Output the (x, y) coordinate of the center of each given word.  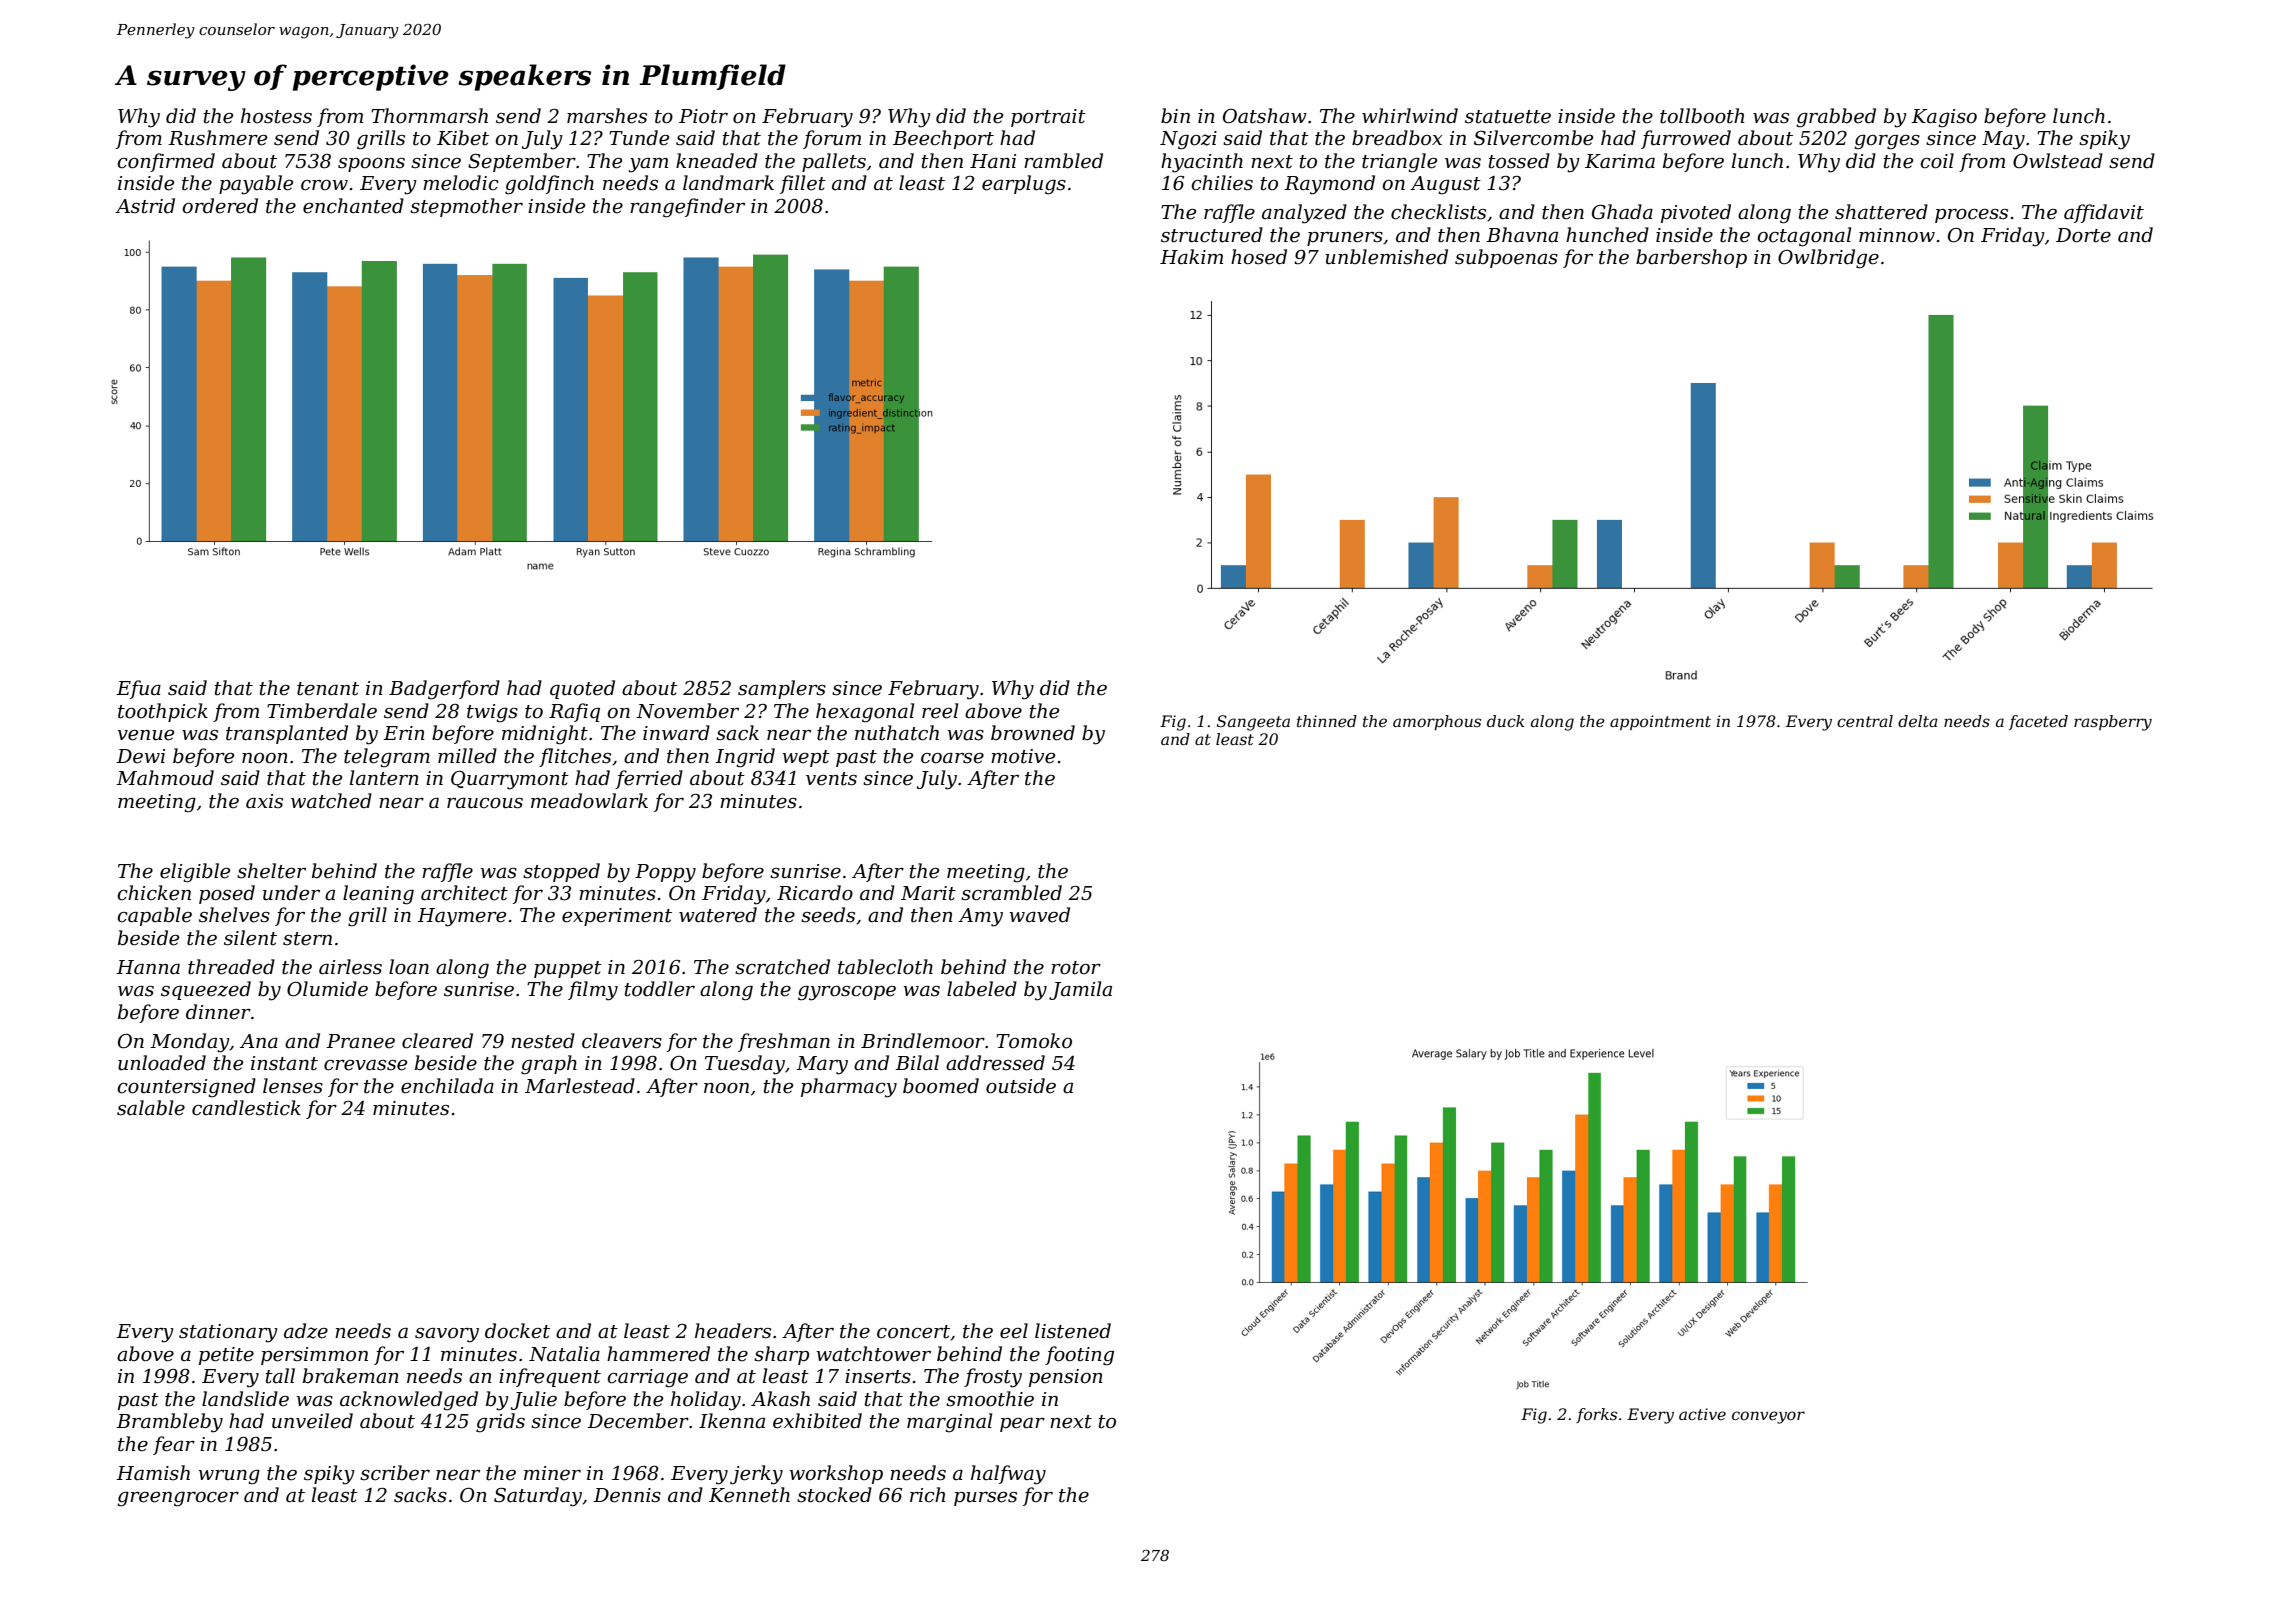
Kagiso (1944, 118)
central (1865, 721)
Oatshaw (1265, 116)
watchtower (874, 1354)
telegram (387, 758)
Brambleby (169, 1423)
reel (940, 711)
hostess (276, 116)
